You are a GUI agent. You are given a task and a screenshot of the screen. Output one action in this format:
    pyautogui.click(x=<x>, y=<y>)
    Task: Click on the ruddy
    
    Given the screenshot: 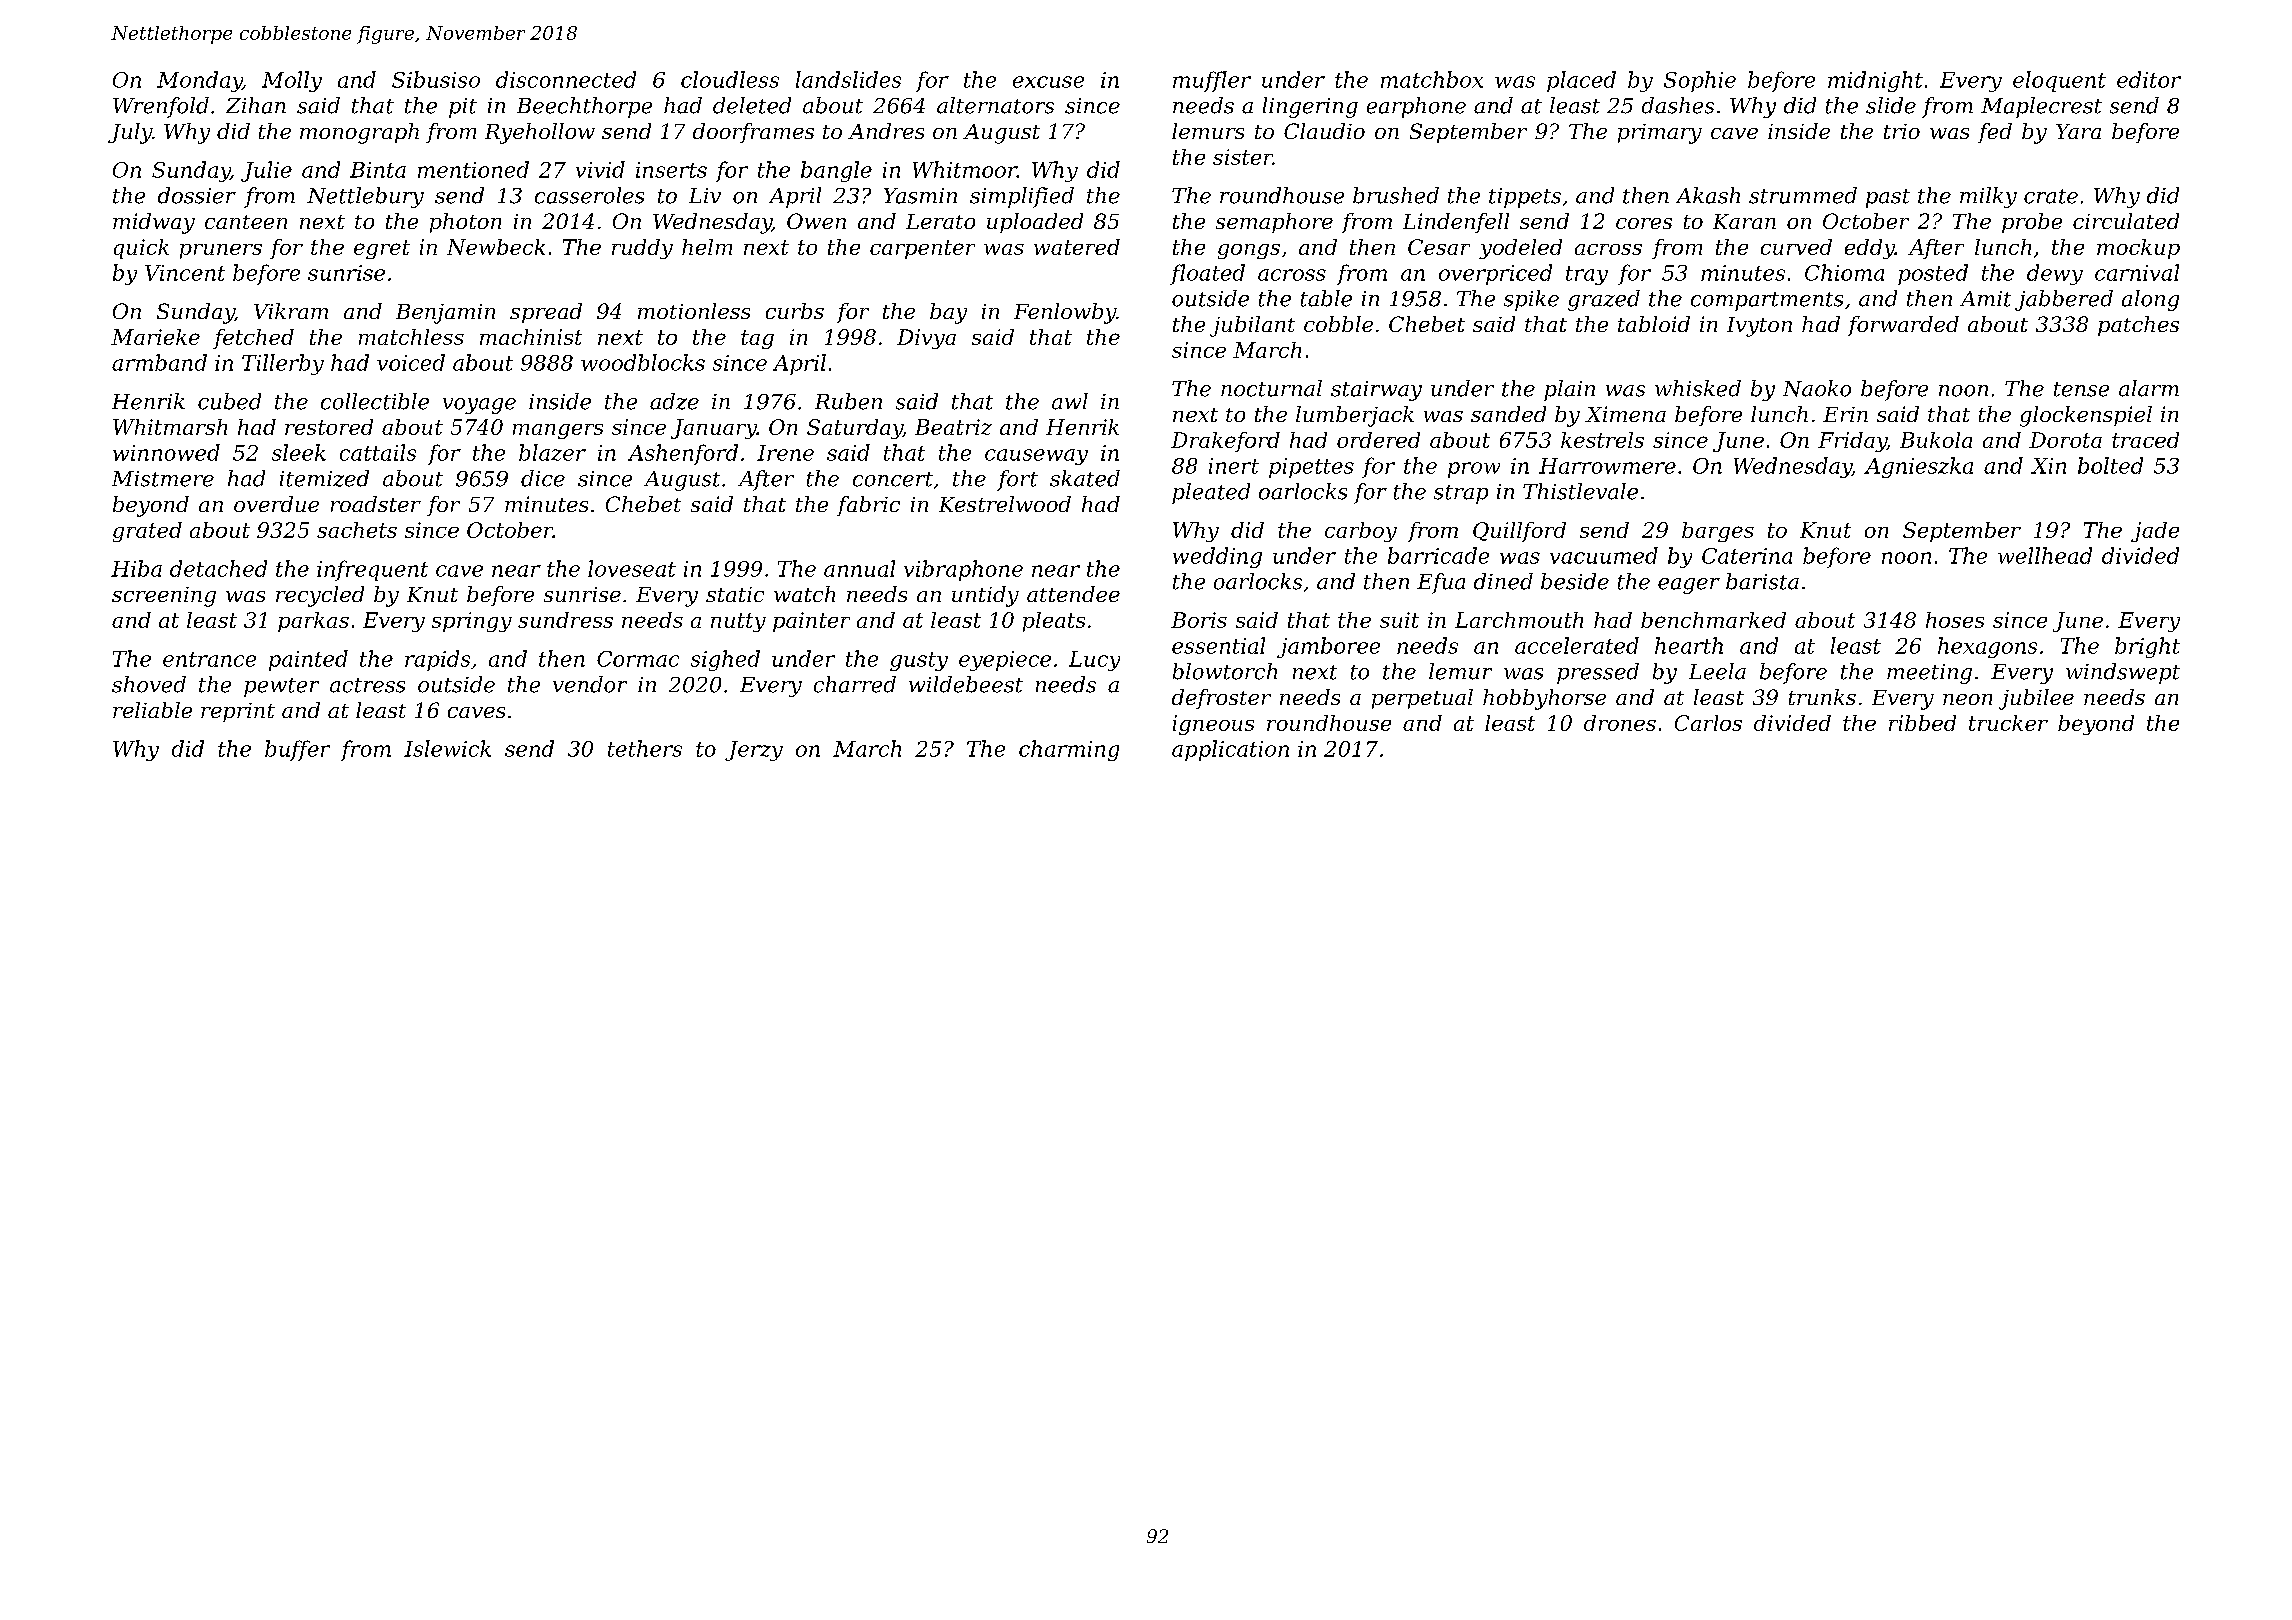 What is the action you would take?
    pyautogui.click(x=642, y=249)
